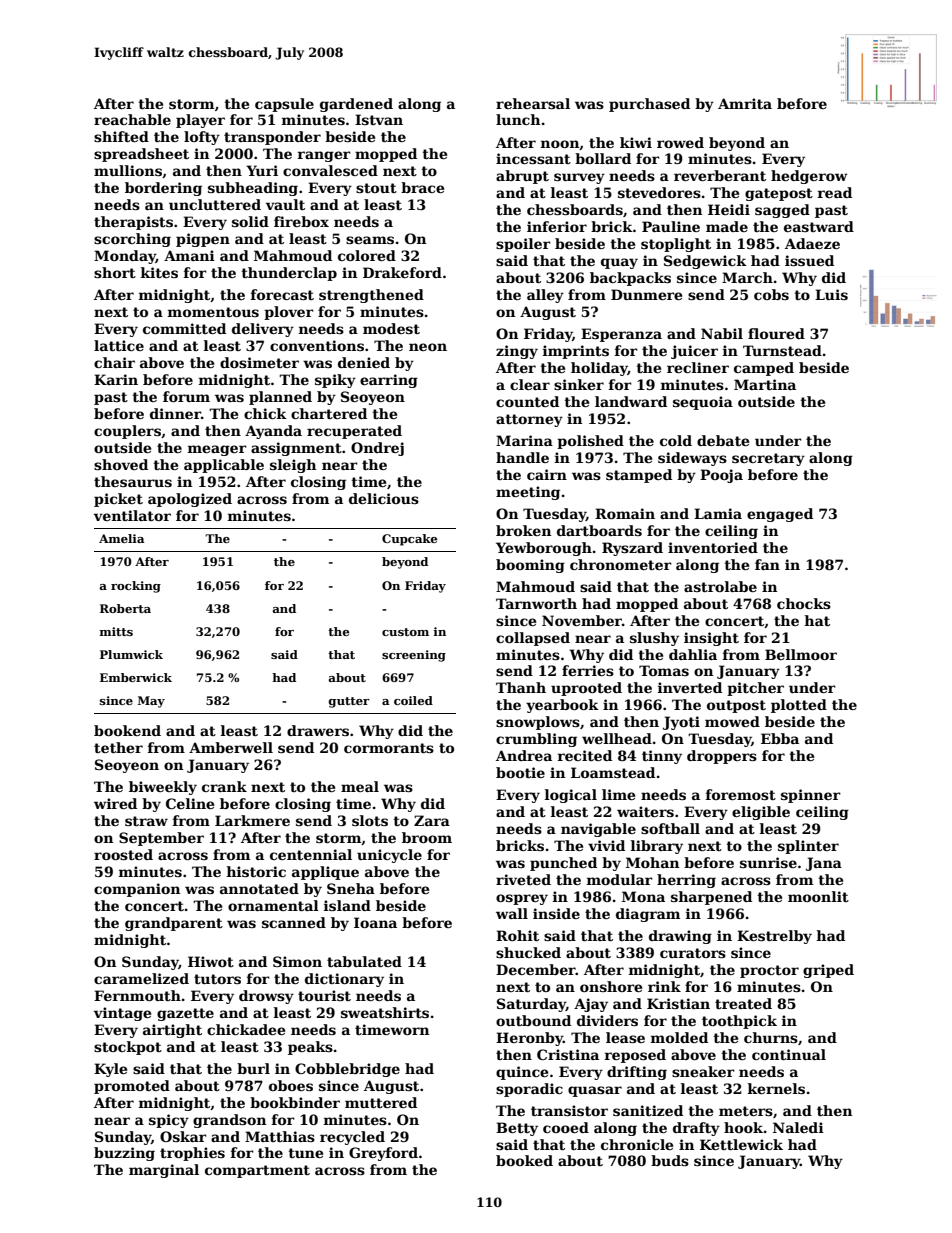 The width and height of the image is (952, 1233). I want to click on ventilator, so click(132, 515).
